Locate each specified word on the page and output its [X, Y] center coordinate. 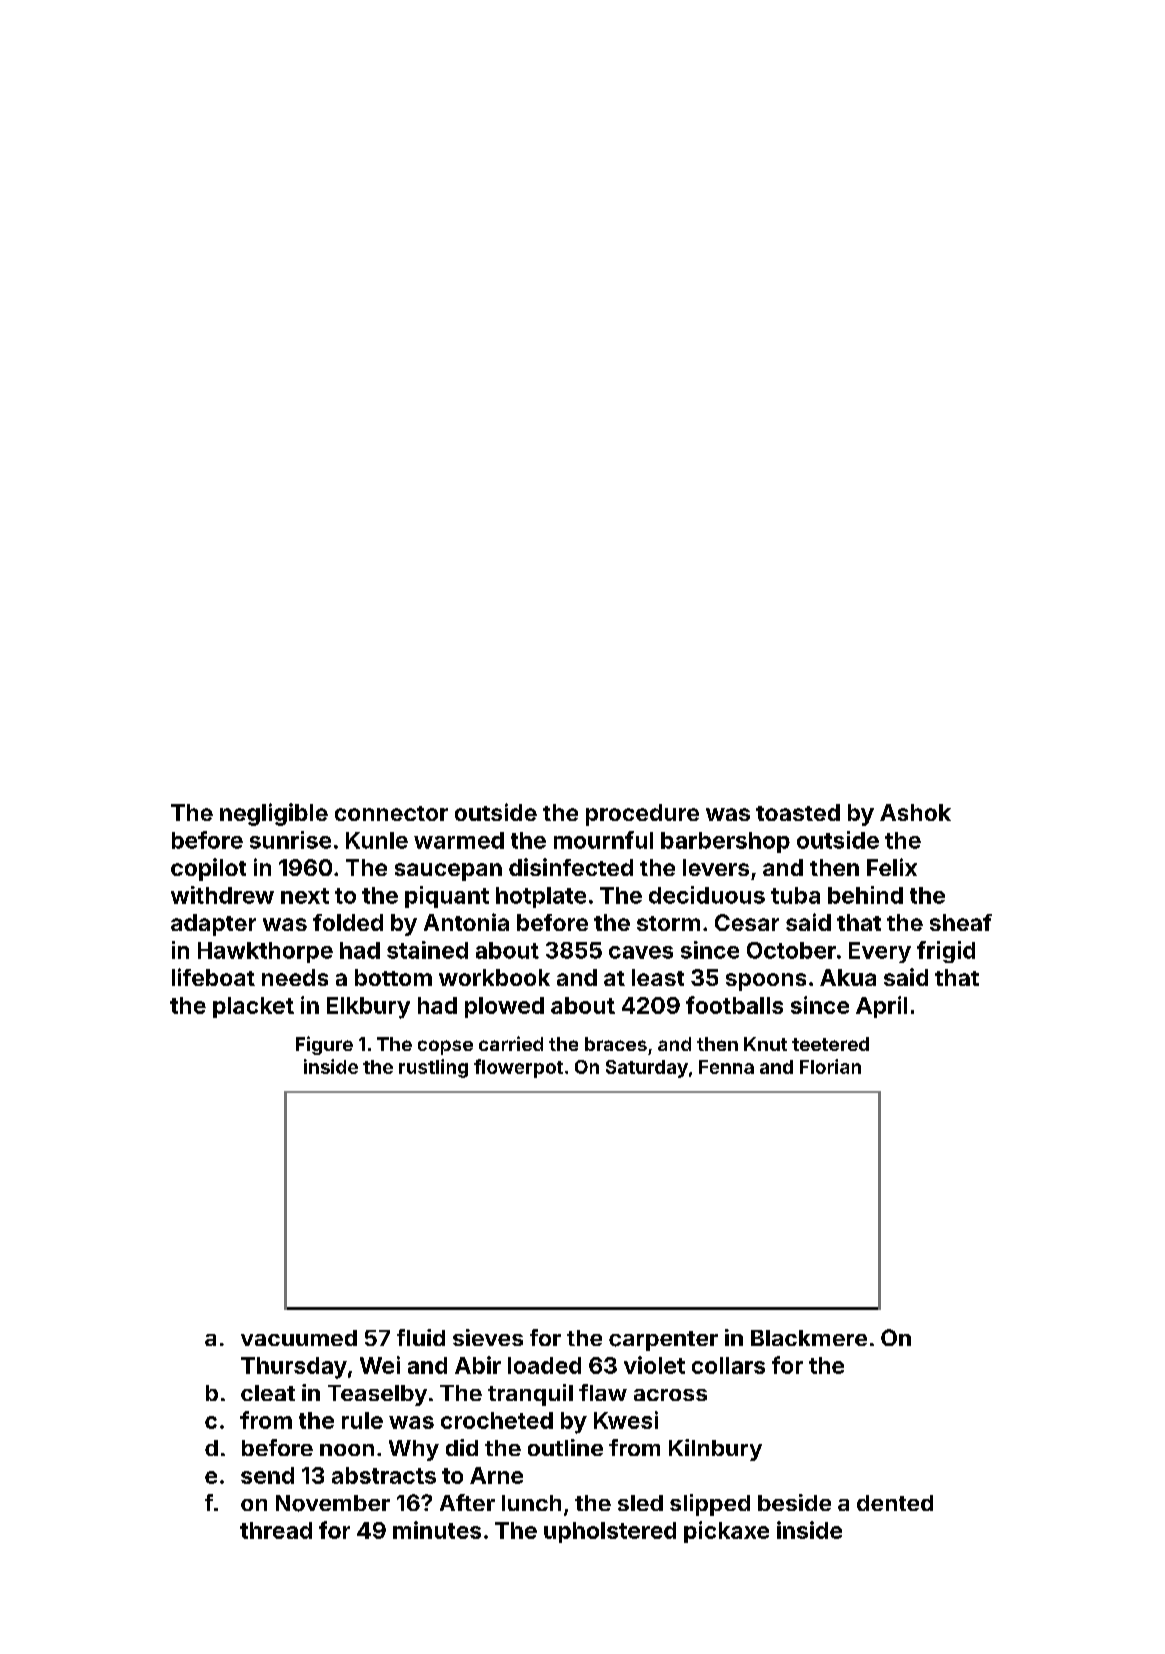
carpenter [663, 1341]
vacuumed [299, 1338]
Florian [830, 1066]
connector [391, 813]
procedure [642, 815]
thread [276, 1530]
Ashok [915, 812]
